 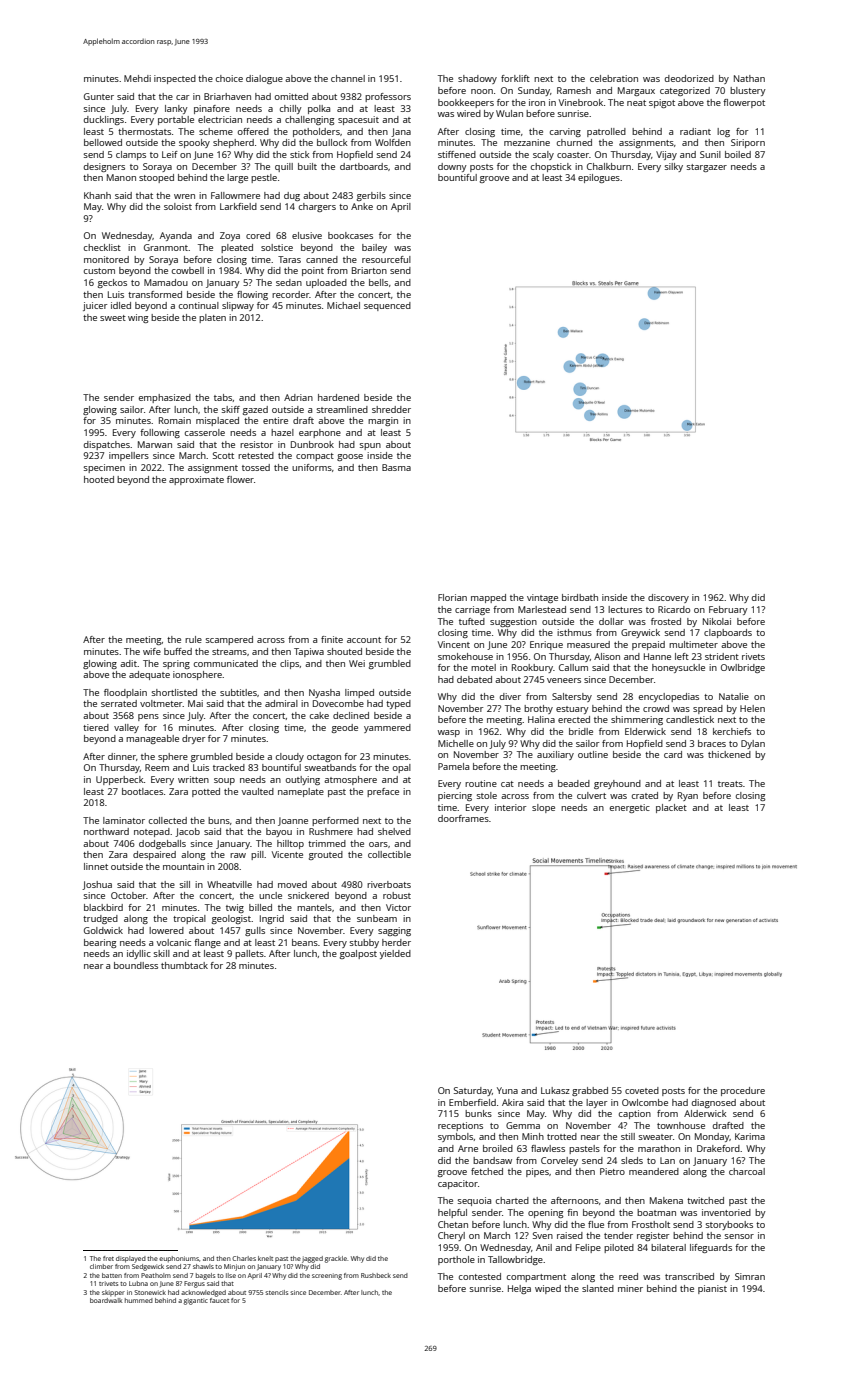 What do you see at coordinates (137, 78) in the image?
I see `Mehdi` at bounding box center [137, 78].
